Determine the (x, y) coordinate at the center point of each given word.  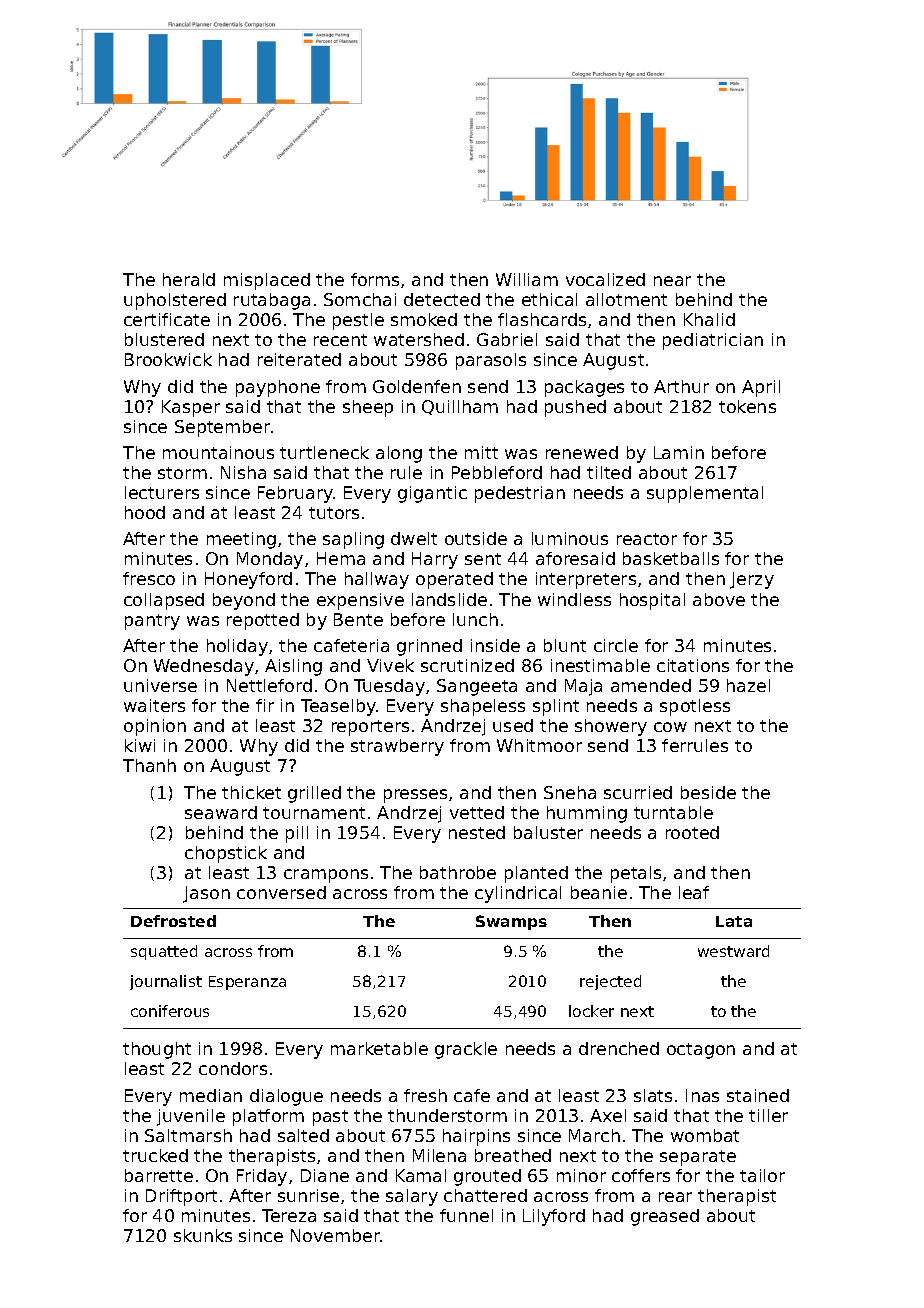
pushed (575, 408)
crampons (326, 876)
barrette (159, 1175)
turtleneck (324, 452)
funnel (466, 1215)
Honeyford (248, 580)
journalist (166, 982)
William (527, 279)
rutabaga (272, 301)
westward (733, 951)
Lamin (679, 452)
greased (665, 1217)
